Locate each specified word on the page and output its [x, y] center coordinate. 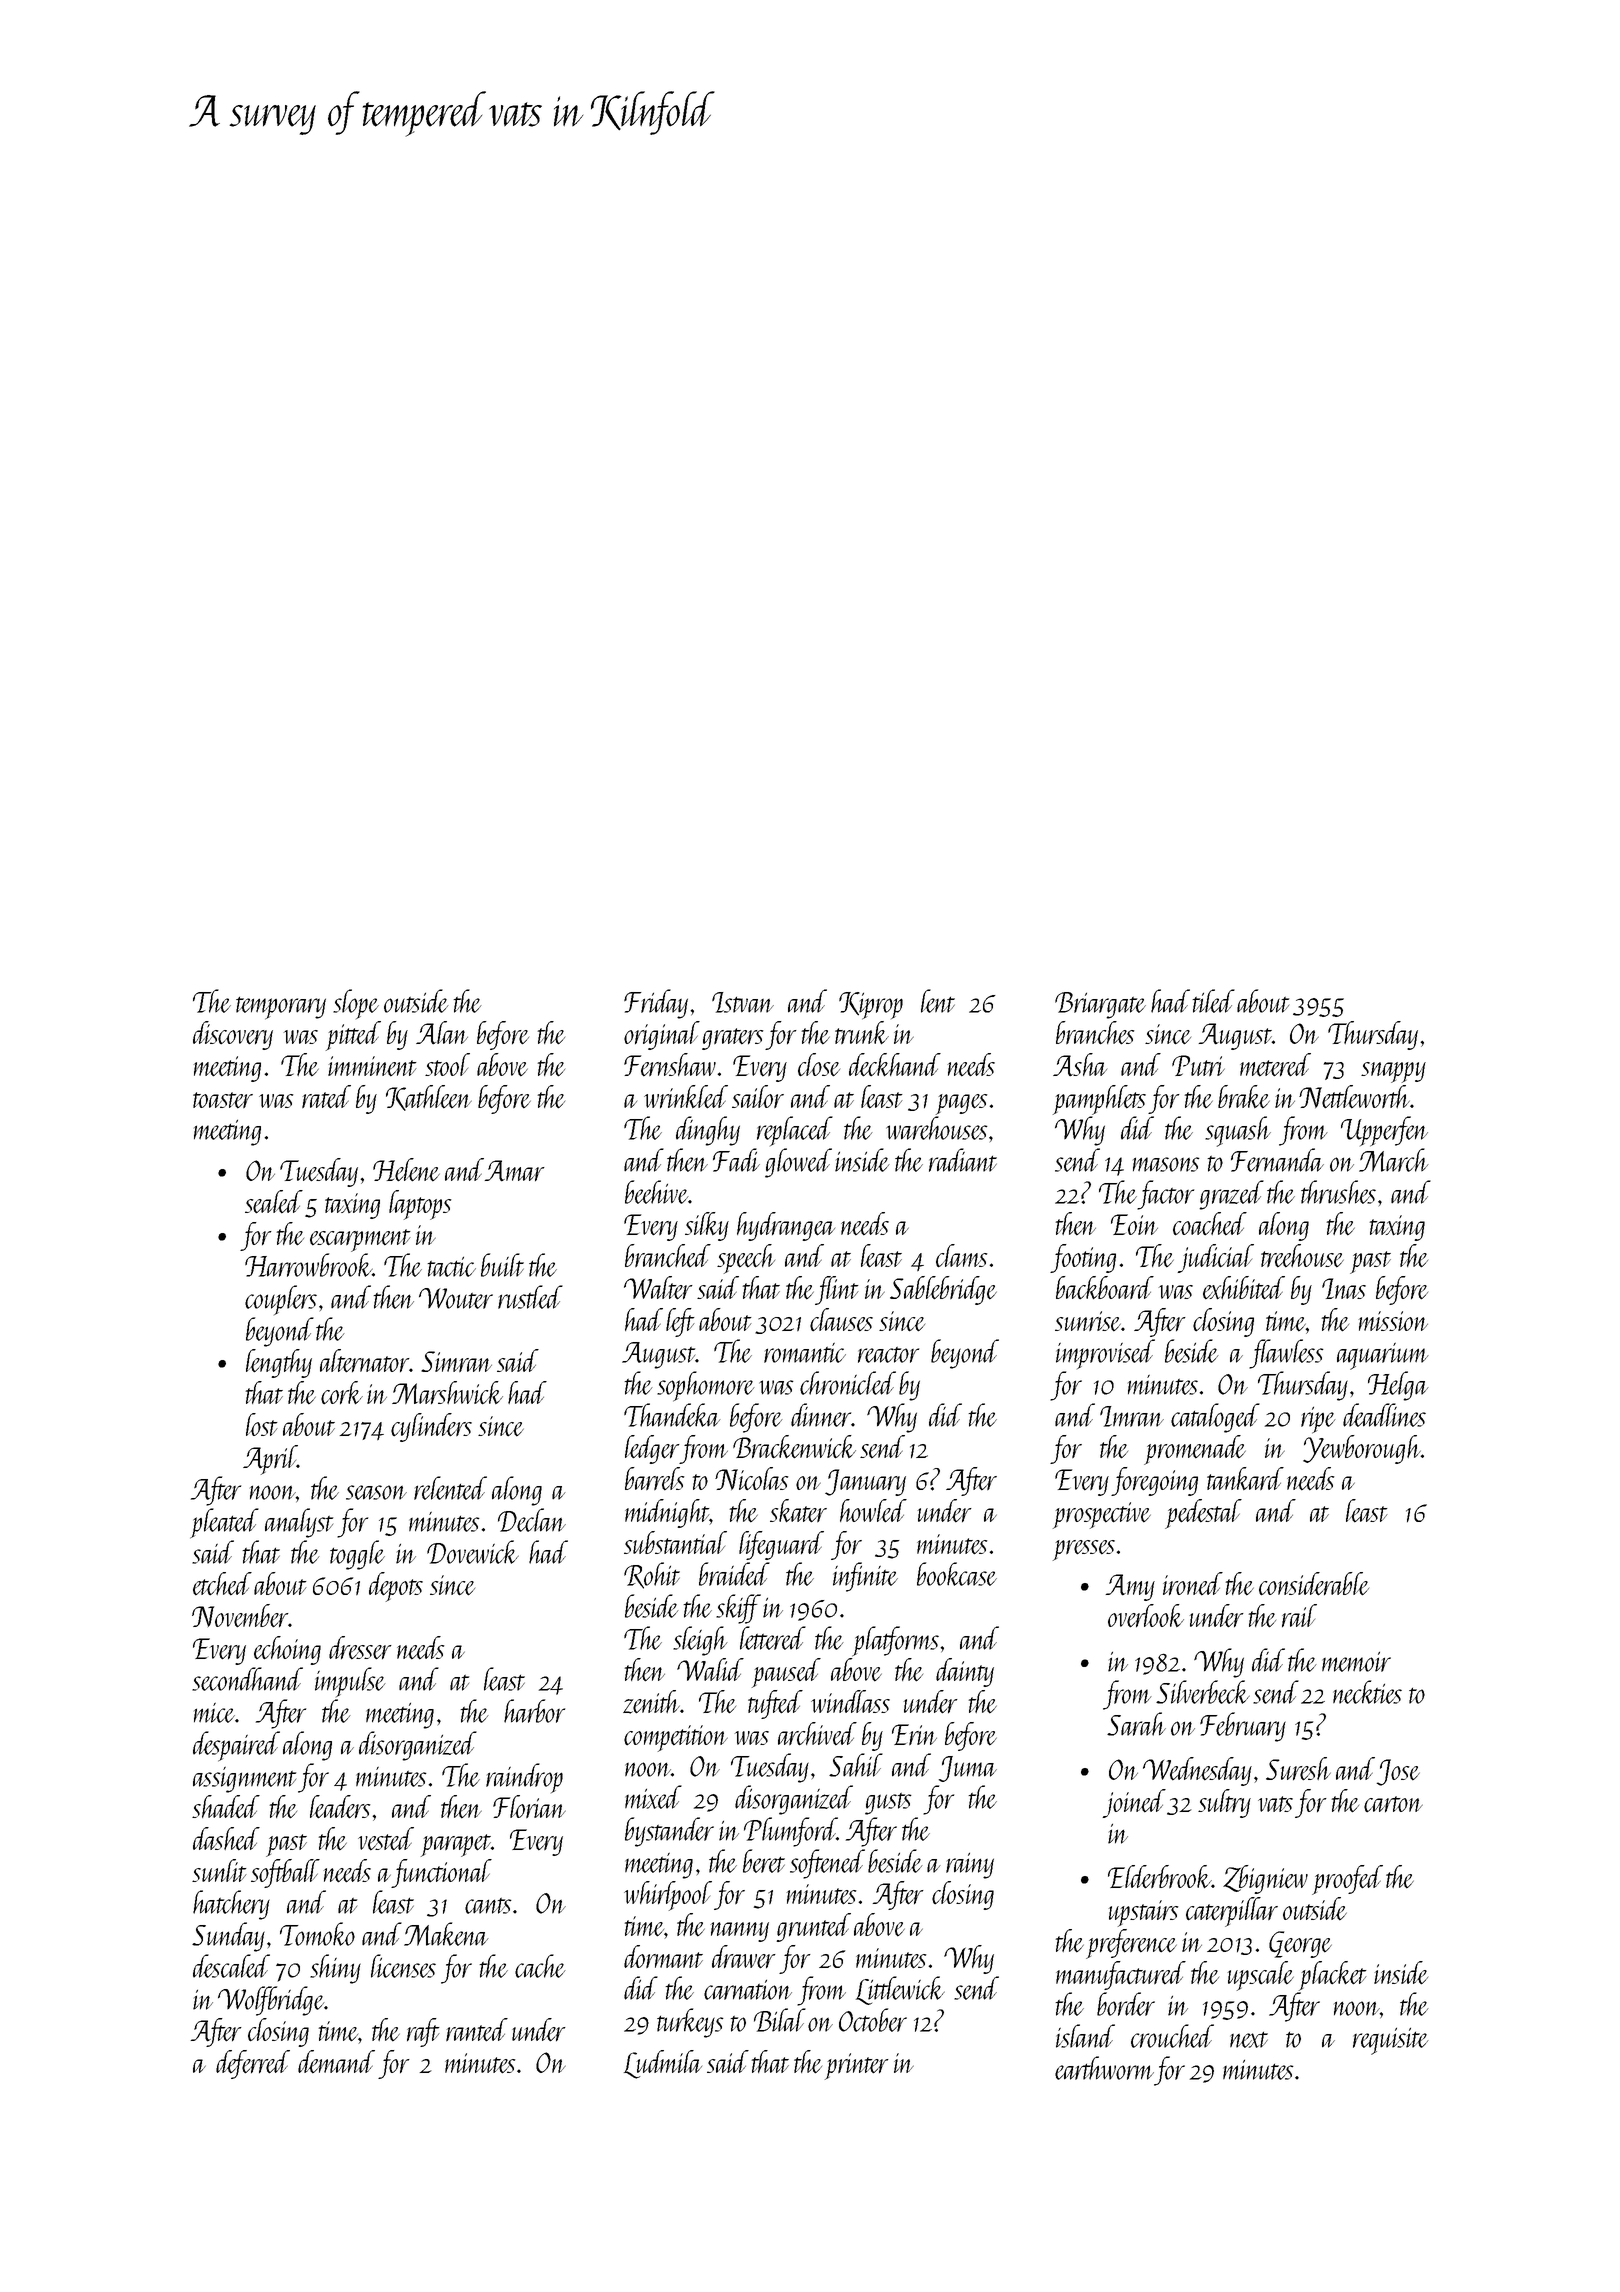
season [376, 1492]
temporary [281, 1008]
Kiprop [871, 1006]
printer [856, 2066]
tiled [1213, 1001]
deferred [253, 2064]
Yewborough [1362, 1449]
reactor [888, 1355]
